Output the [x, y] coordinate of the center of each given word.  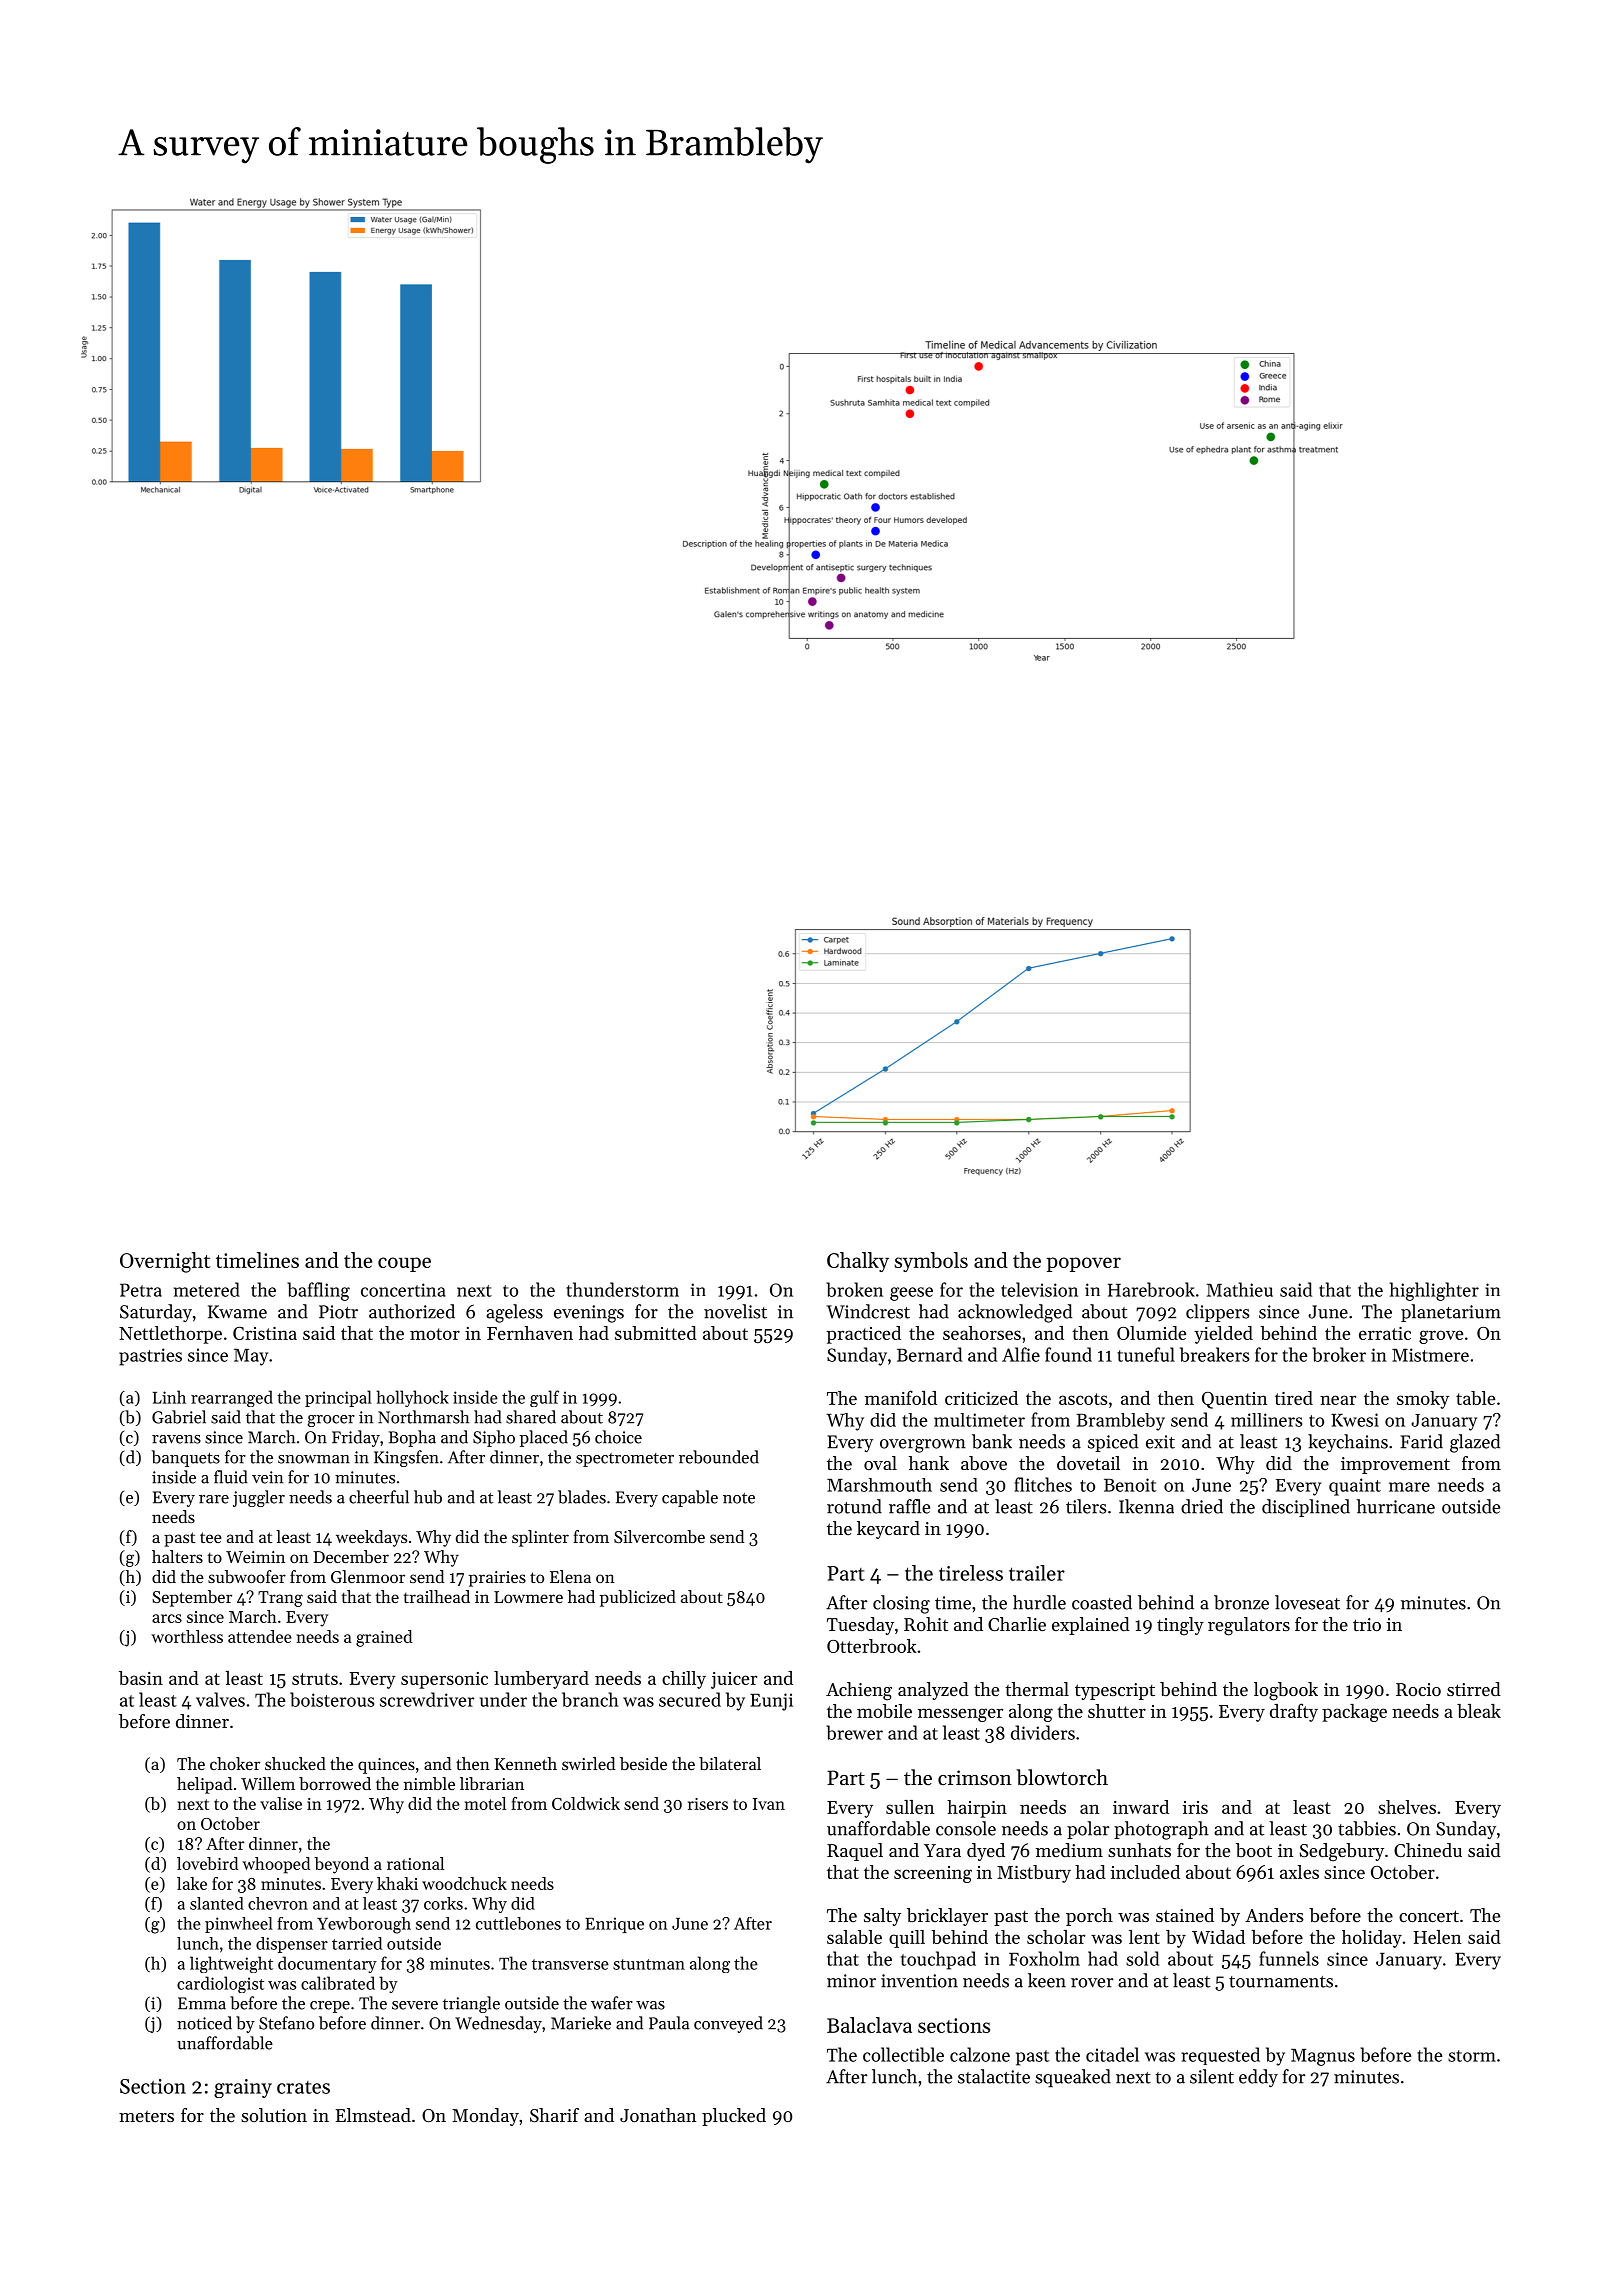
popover [1084, 1264]
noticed [204, 2023]
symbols [931, 1262]
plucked [734, 2117]
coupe [404, 1264]
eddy [1258, 2078]
